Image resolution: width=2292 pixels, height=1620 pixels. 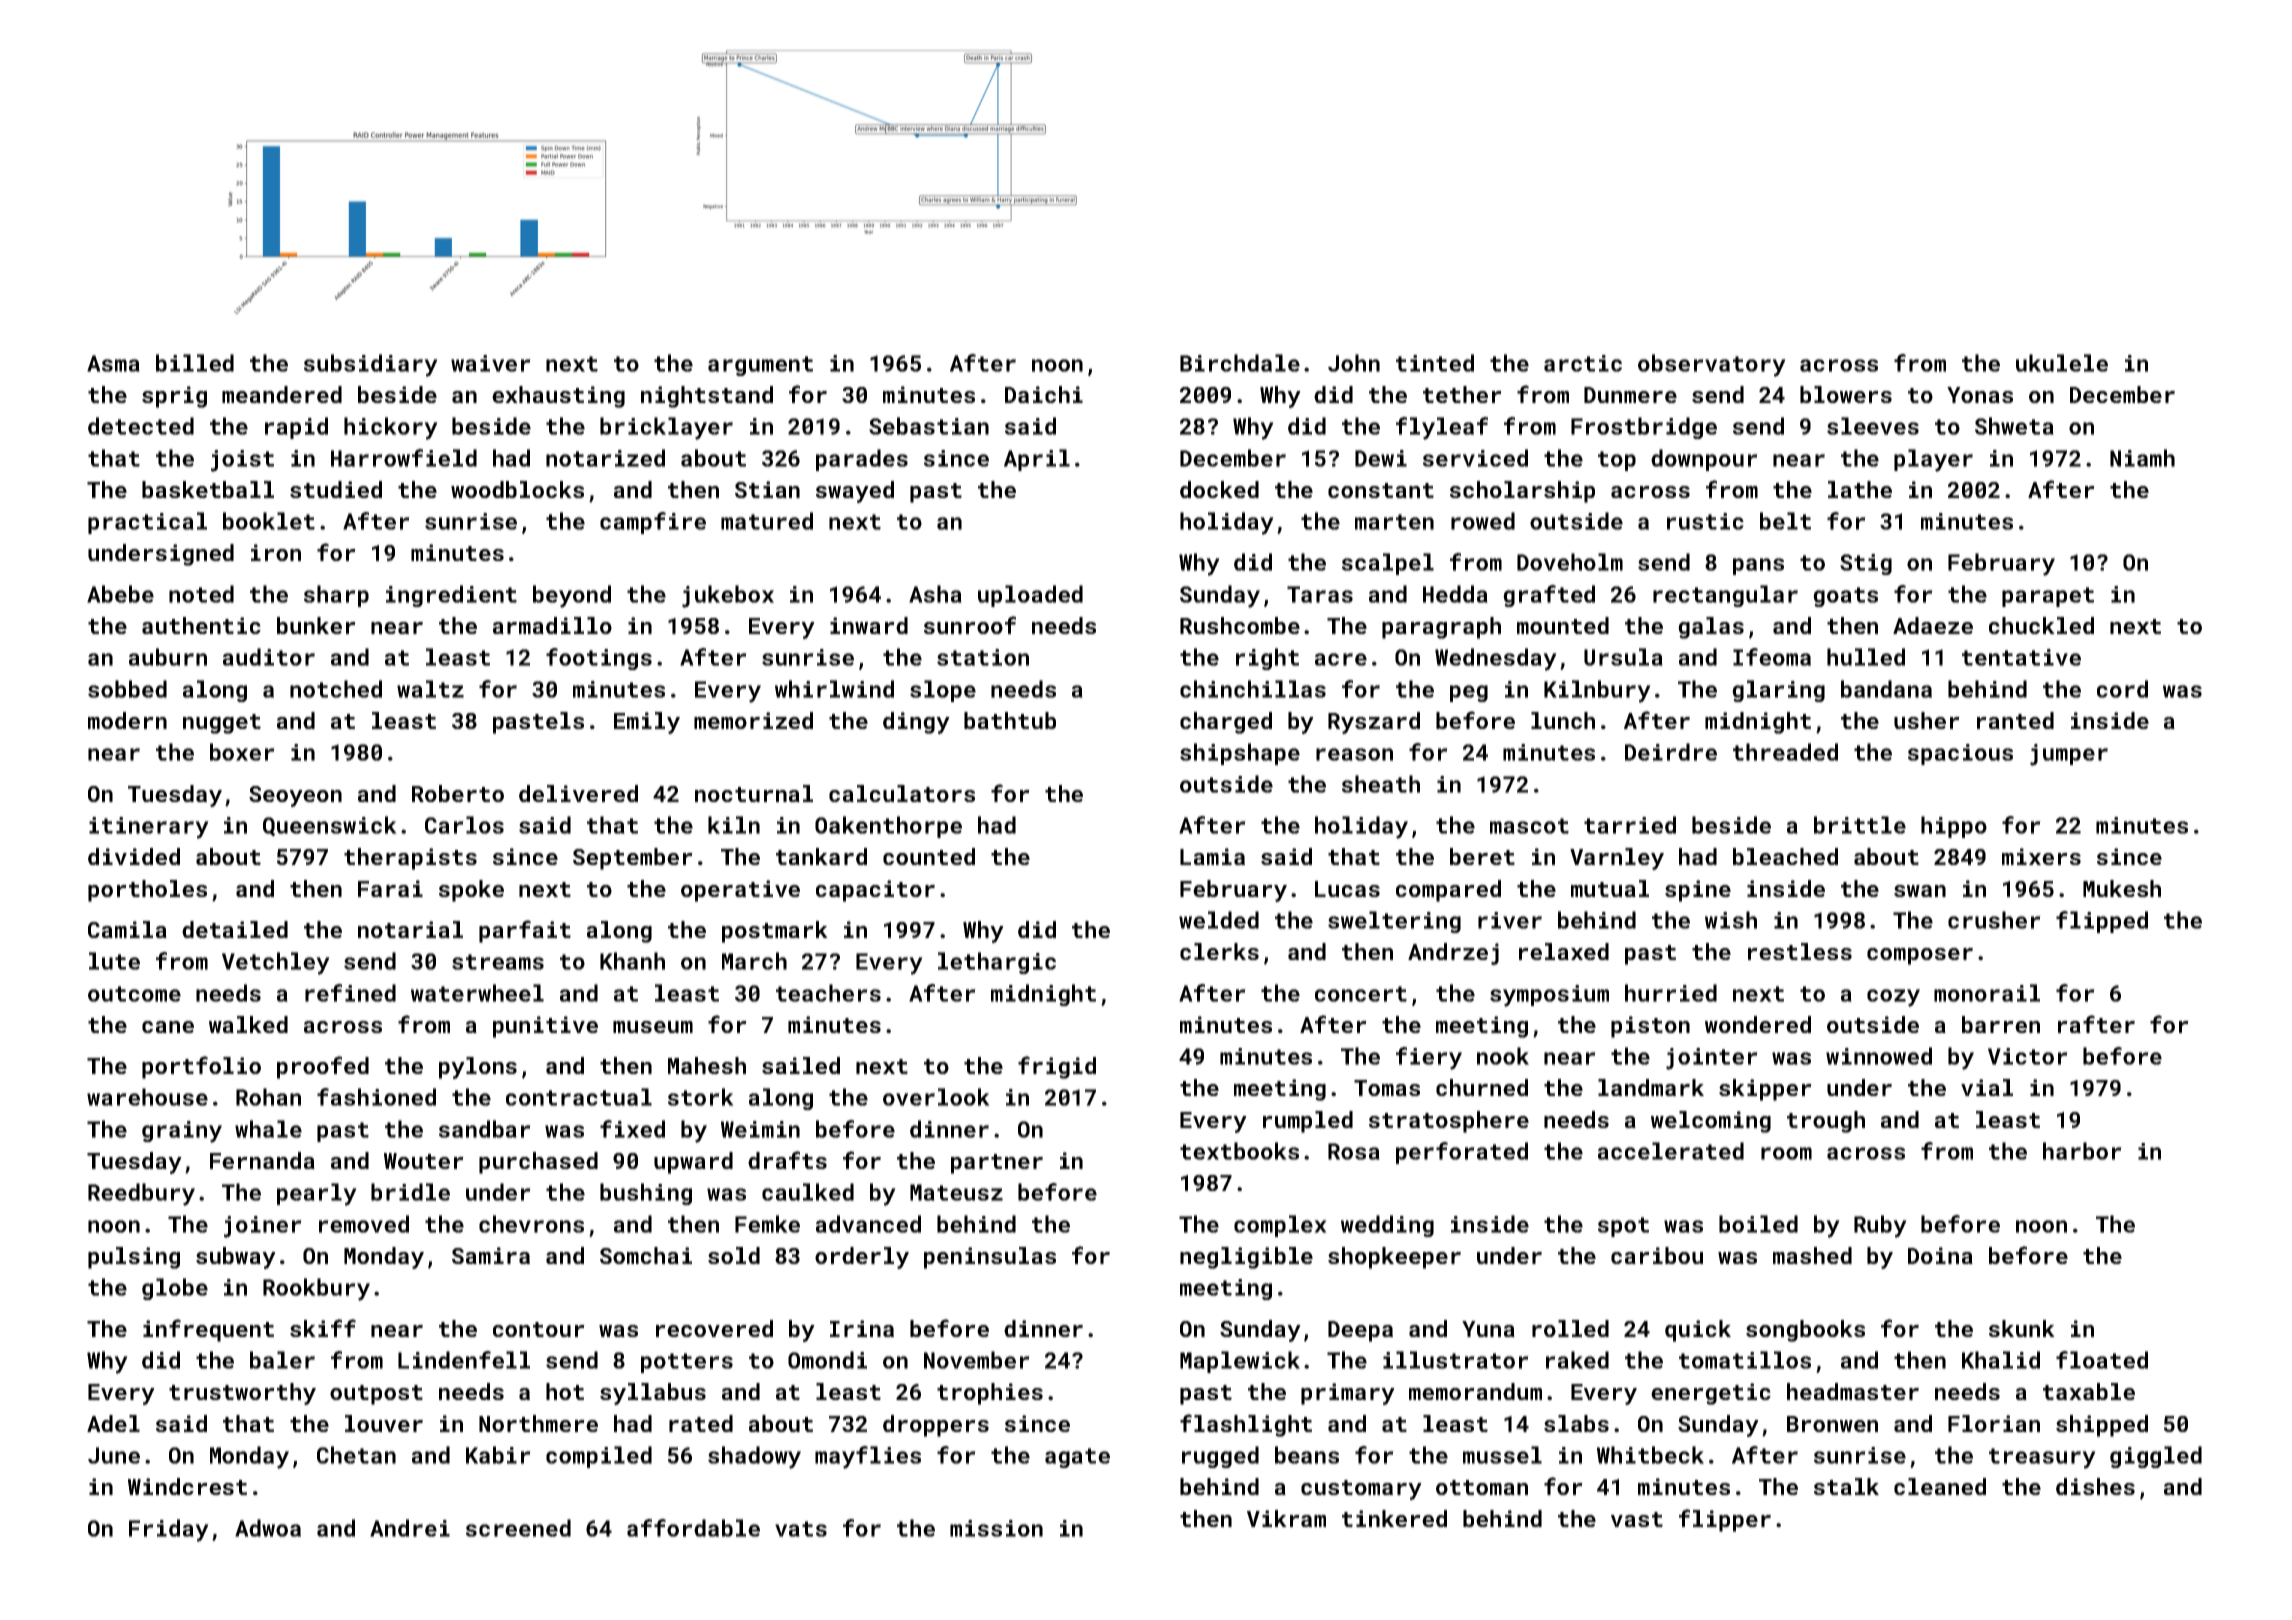 I want to click on reason, so click(x=1354, y=754).
